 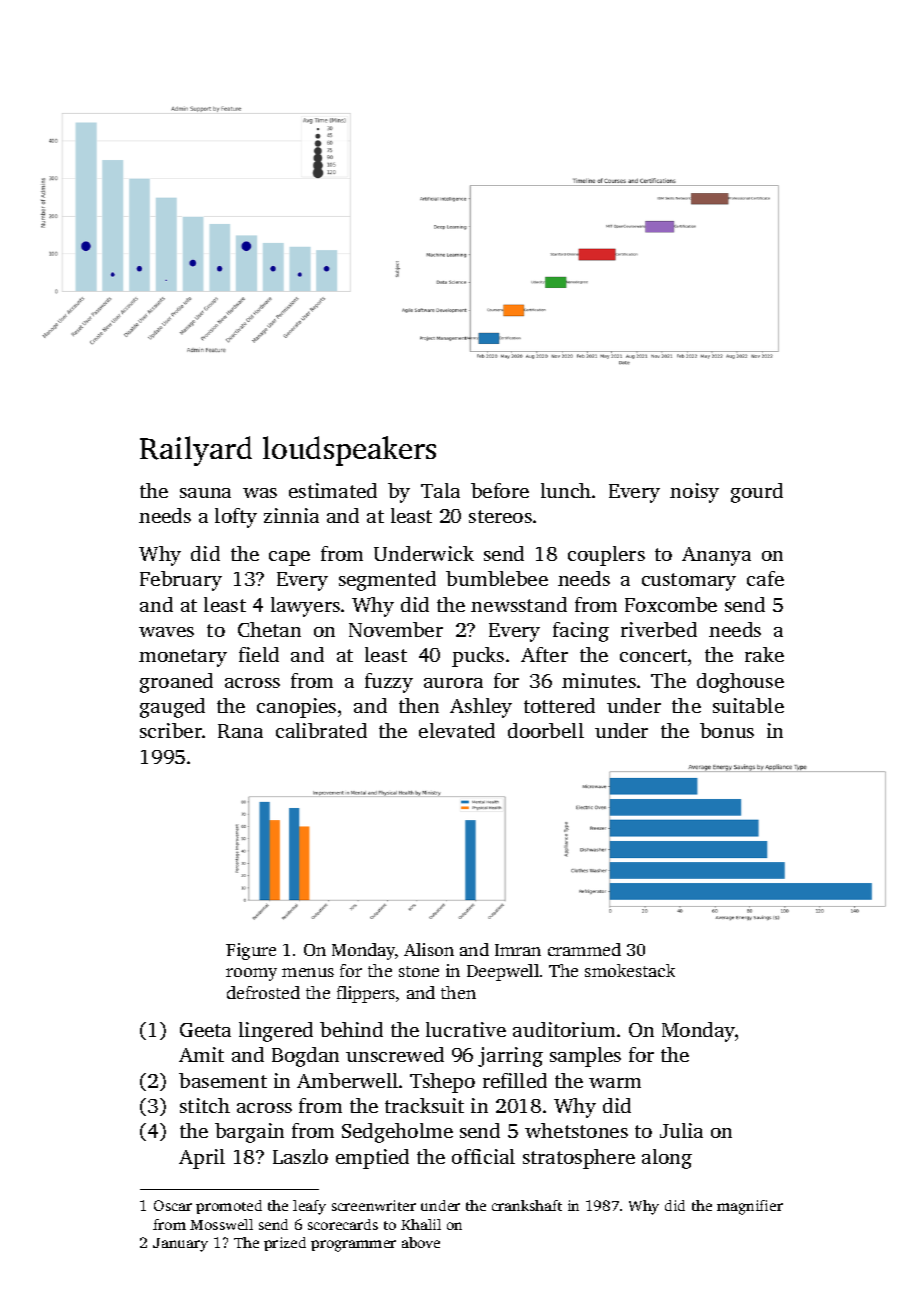 I want to click on roomy, so click(x=251, y=974).
